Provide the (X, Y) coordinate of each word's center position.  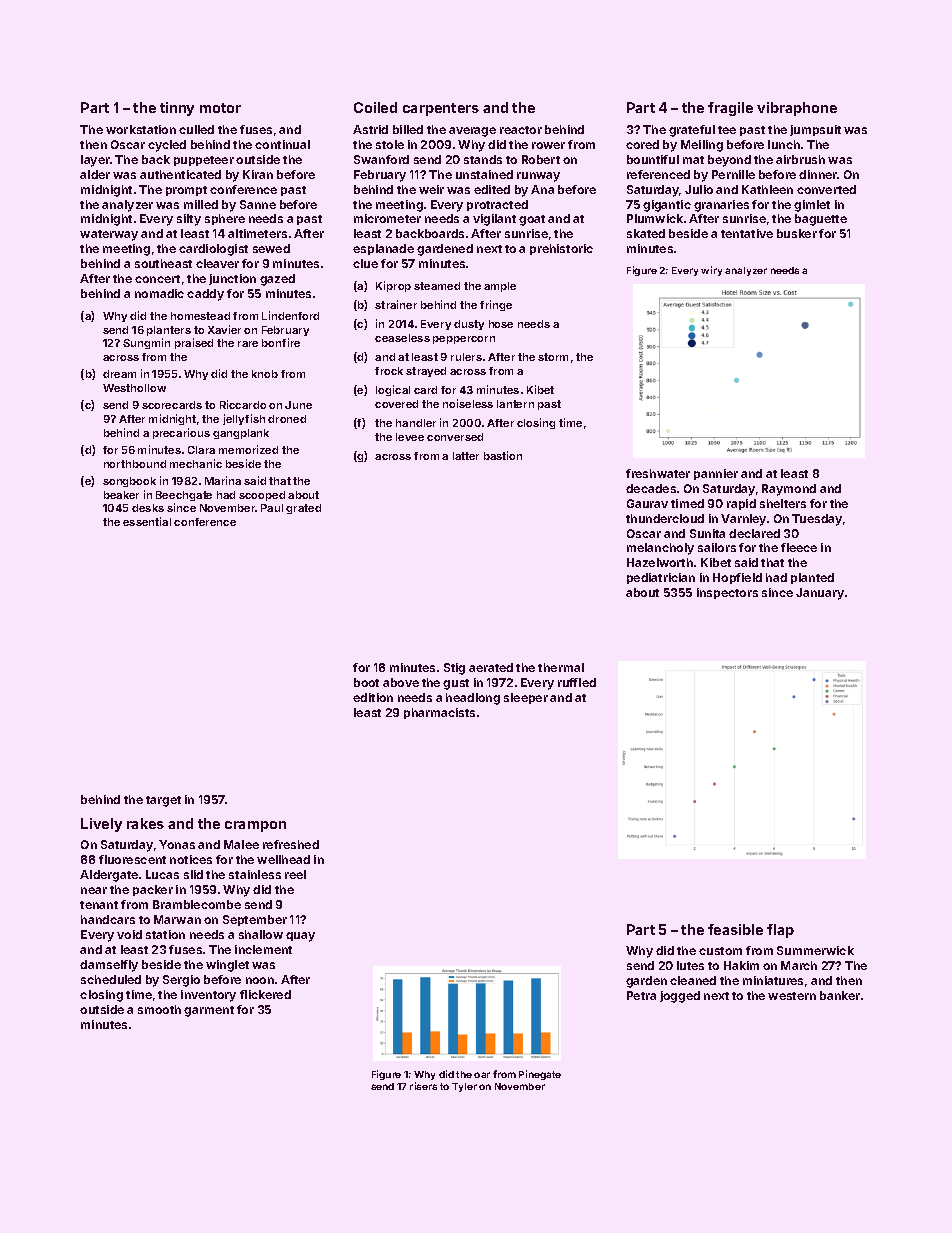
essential (147, 521)
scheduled (111, 979)
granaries (721, 206)
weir (431, 189)
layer (95, 161)
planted (812, 578)
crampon (255, 826)
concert (157, 279)
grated (303, 509)
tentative (747, 233)
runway (538, 177)
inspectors (727, 593)
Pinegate (540, 1075)
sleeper (526, 698)
